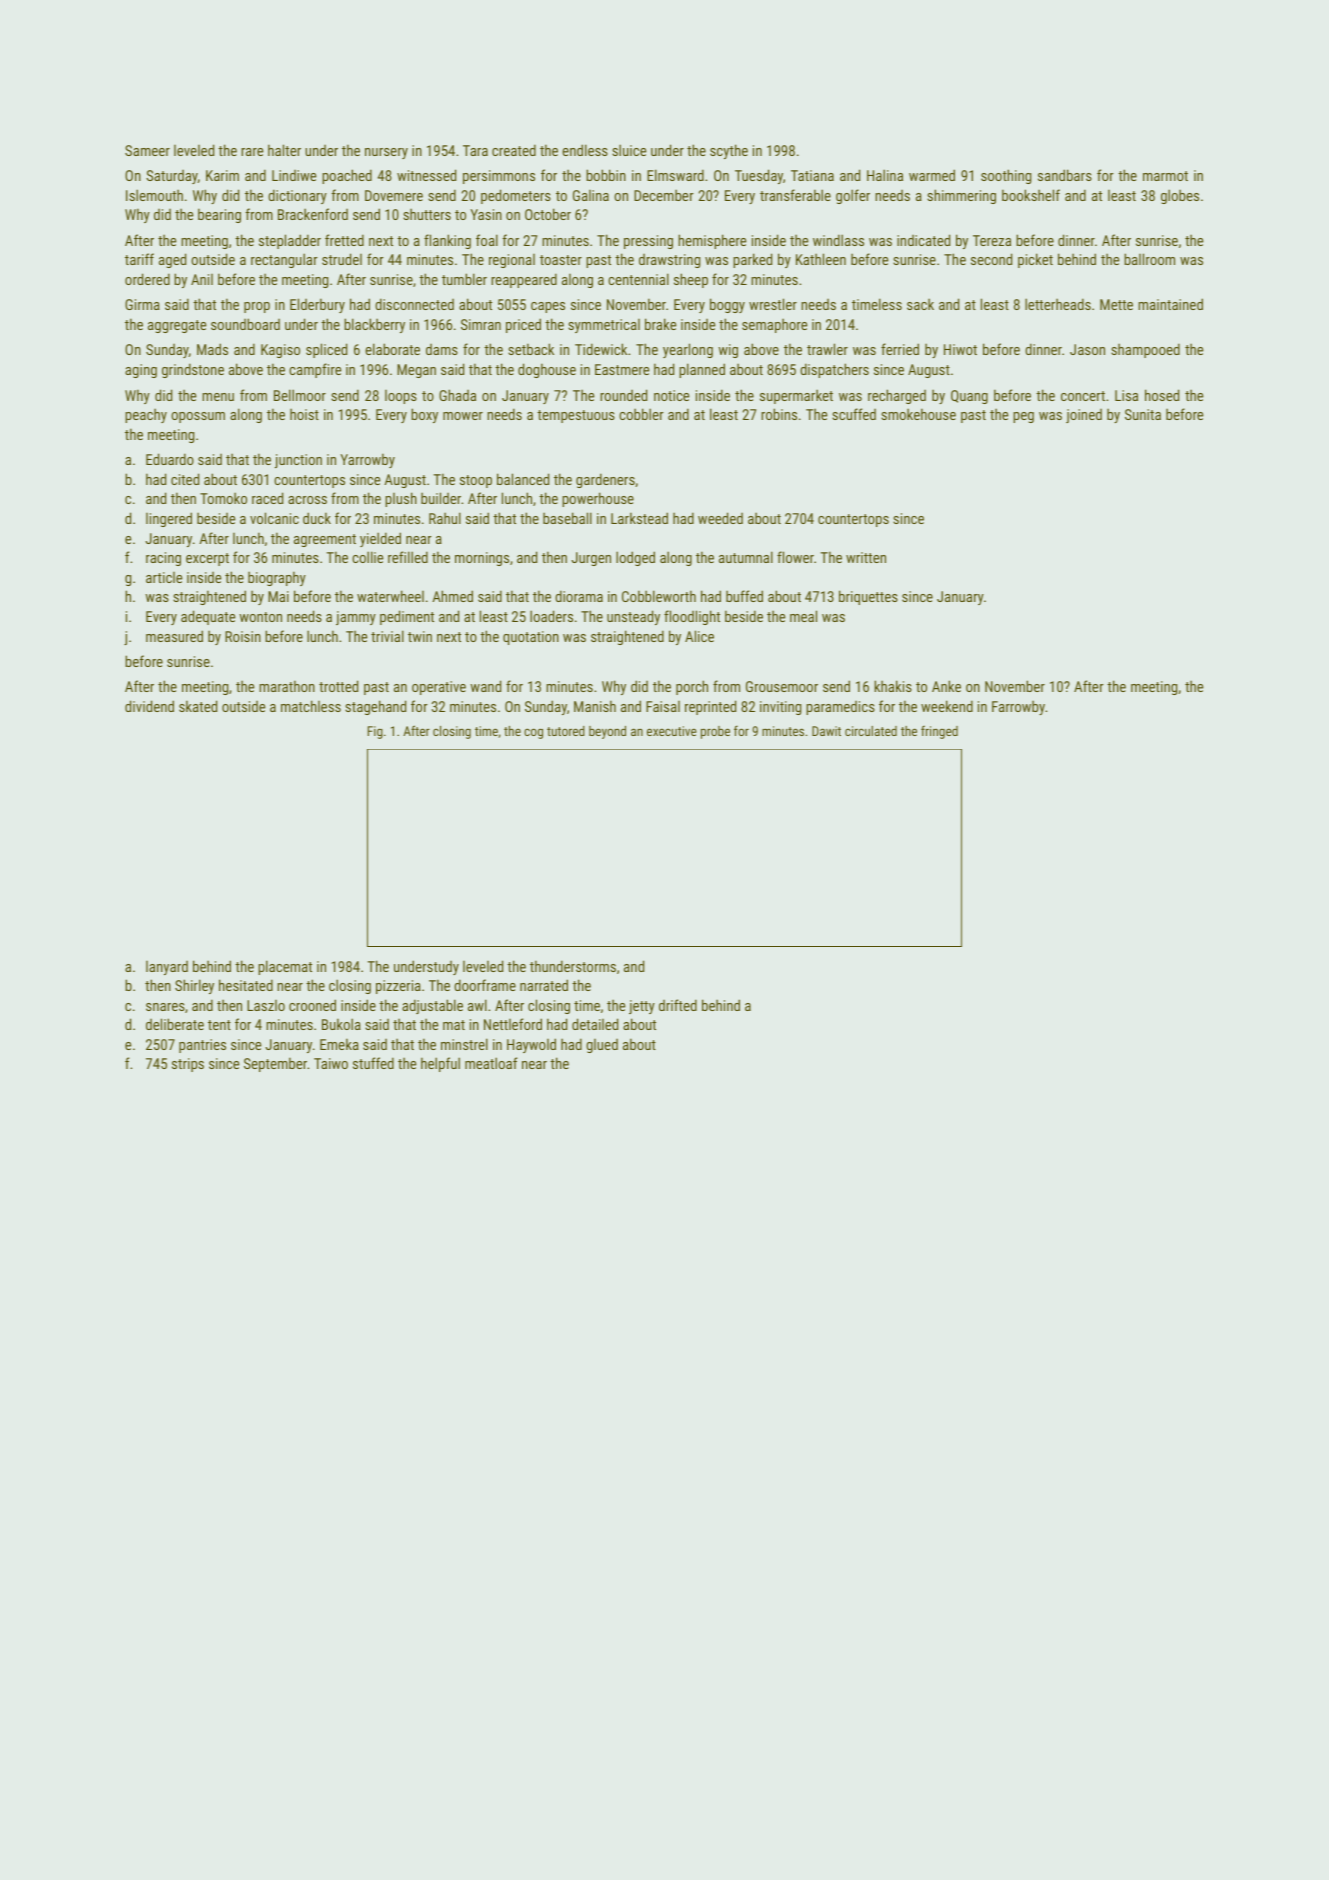 Image resolution: width=1329 pixels, height=1880 pixels. Describe the element at coordinates (300, 395) in the screenshot. I see `Bellmoor` at that location.
